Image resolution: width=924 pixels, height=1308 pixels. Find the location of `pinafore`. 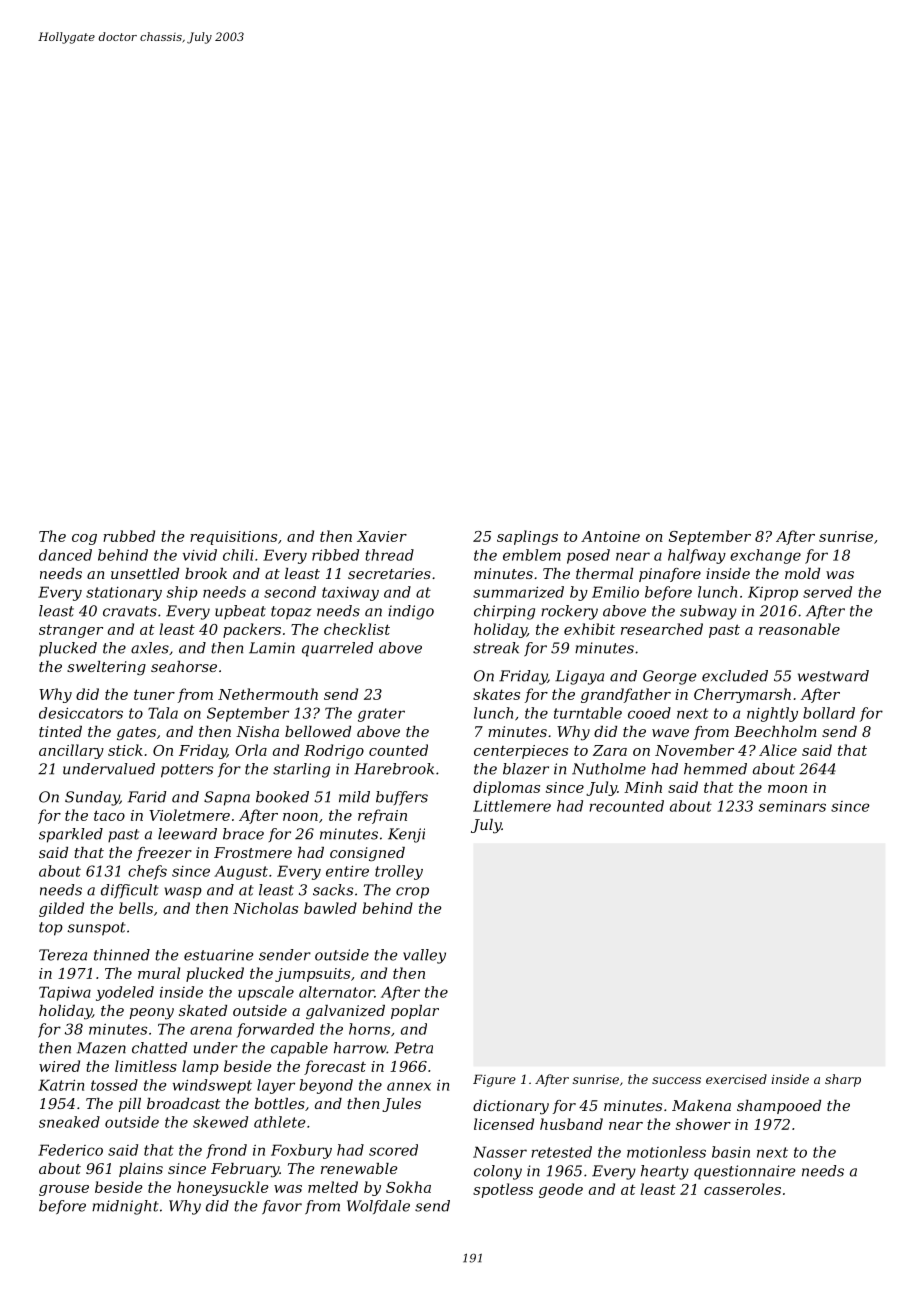

pinafore is located at coordinates (670, 575).
